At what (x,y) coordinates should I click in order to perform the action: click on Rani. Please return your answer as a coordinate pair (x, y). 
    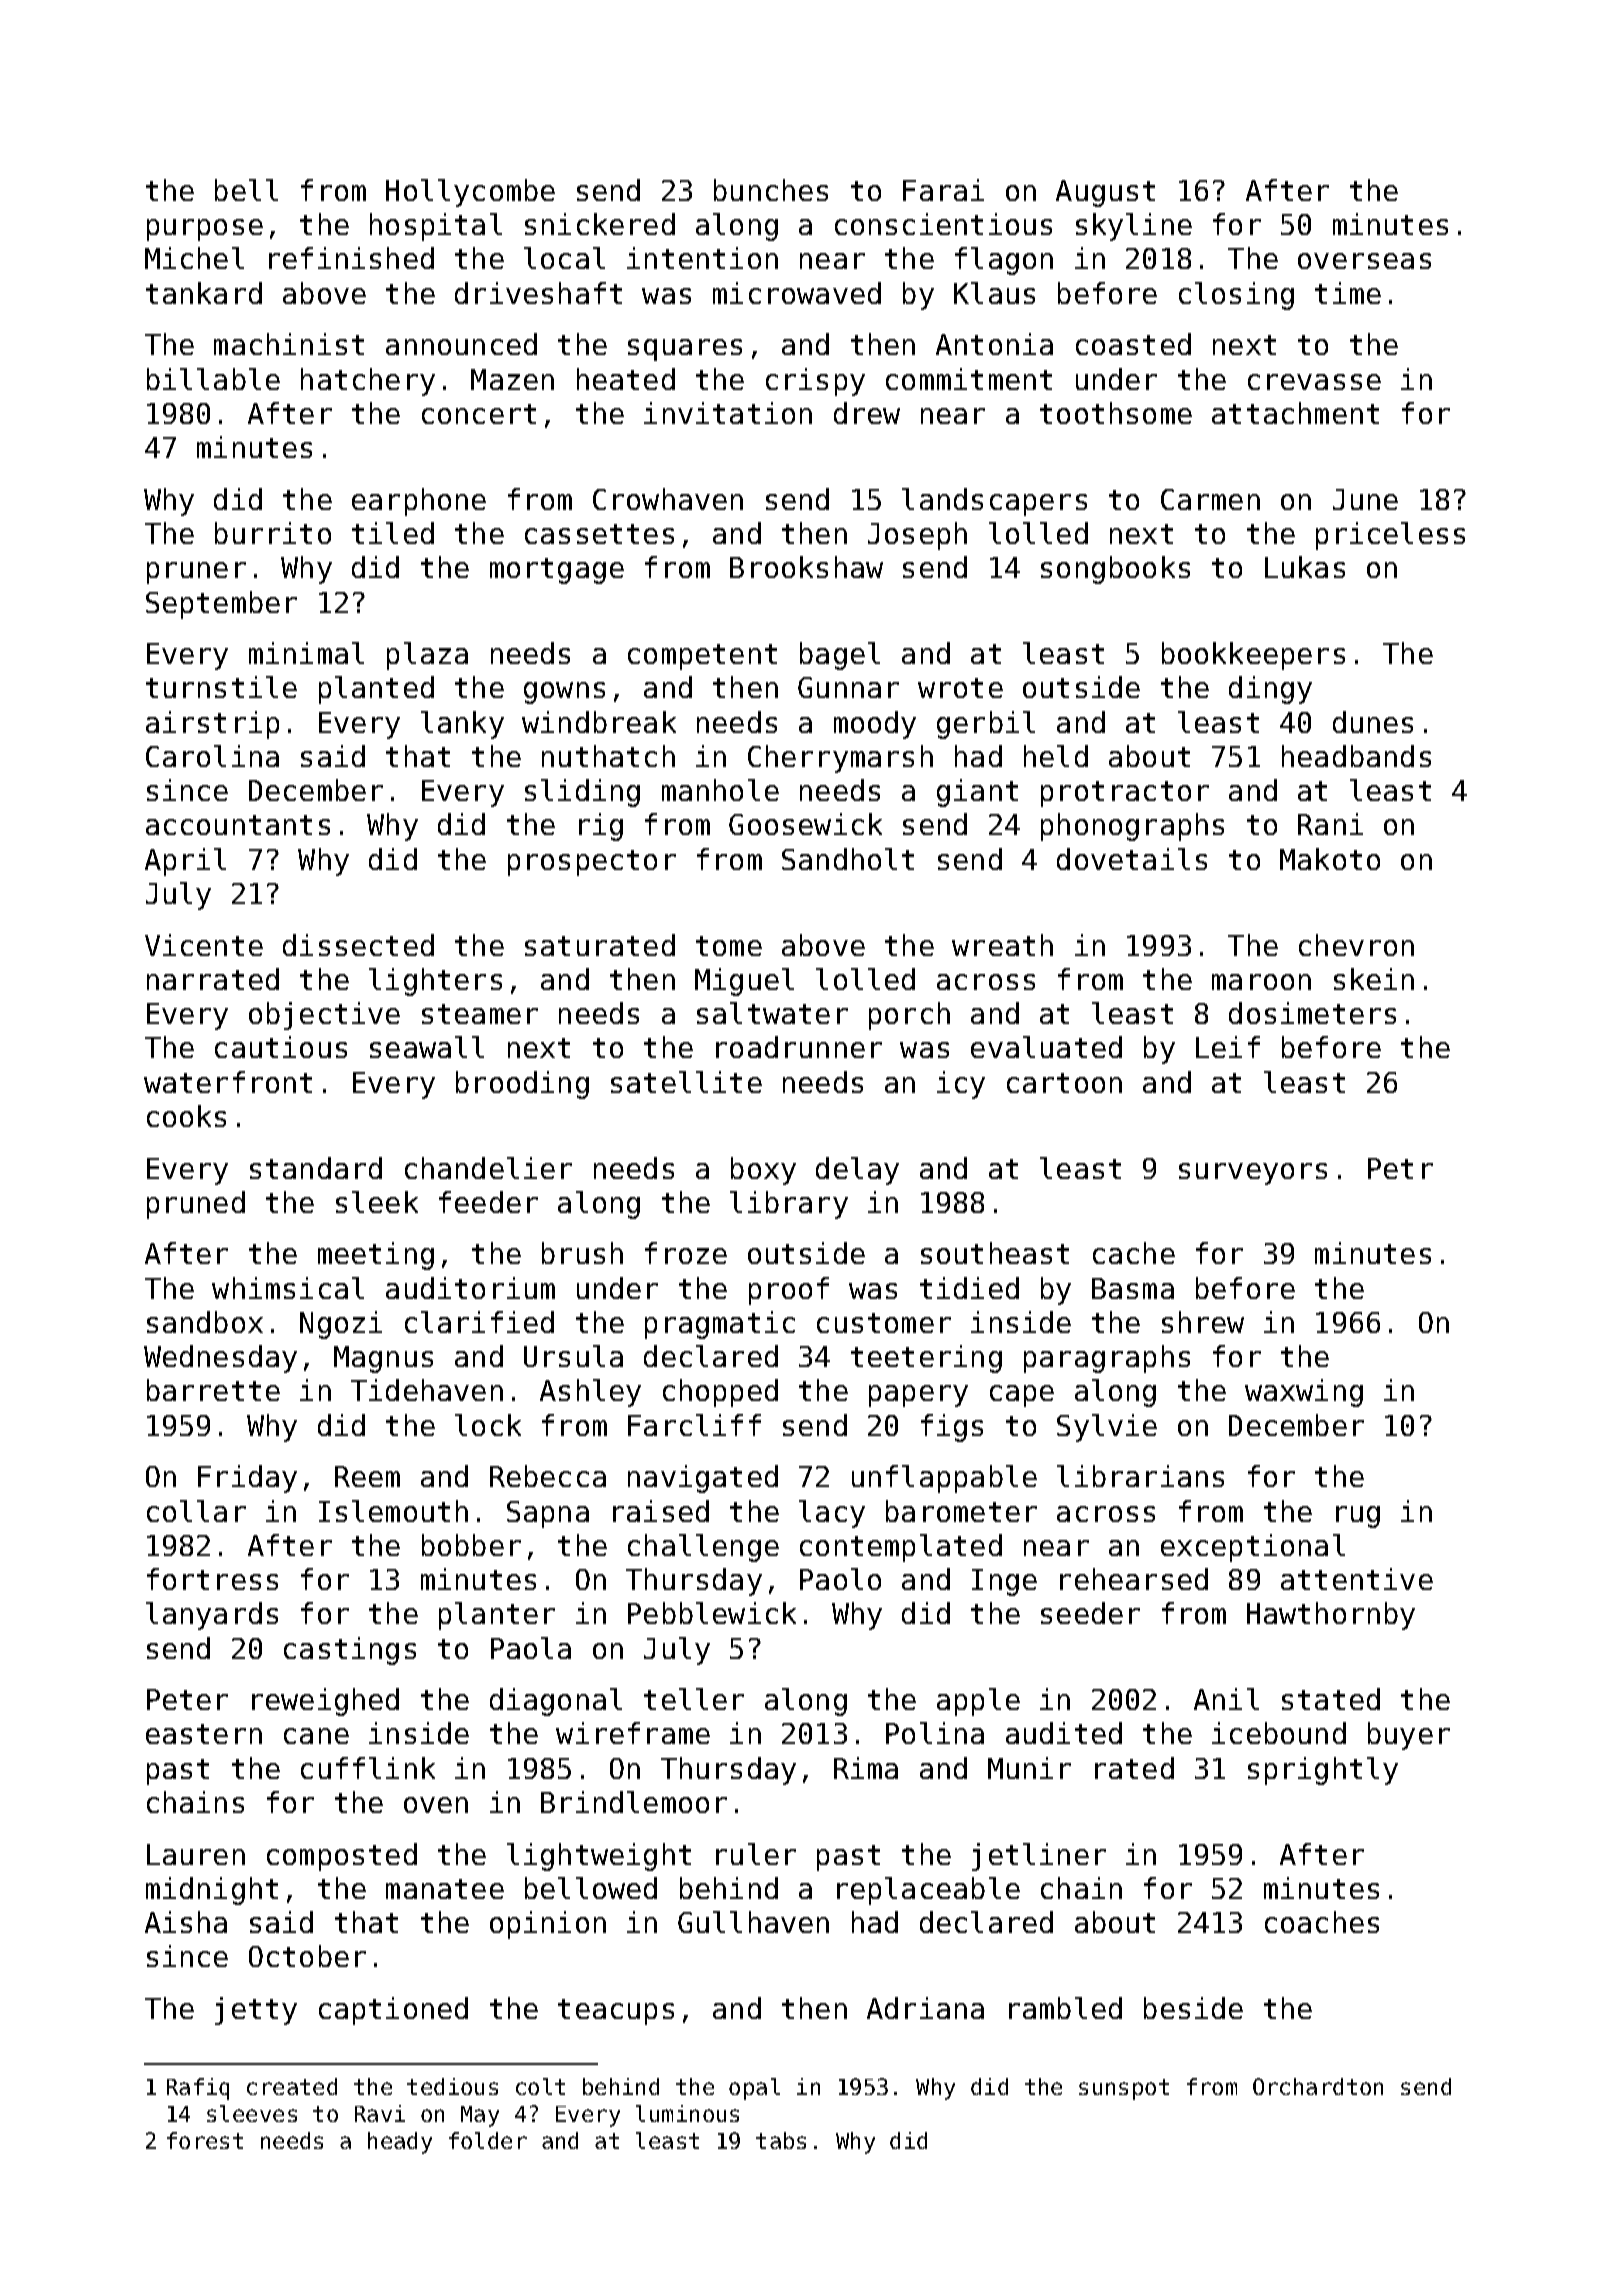
    Looking at the image, I should click on (1330, 824).
